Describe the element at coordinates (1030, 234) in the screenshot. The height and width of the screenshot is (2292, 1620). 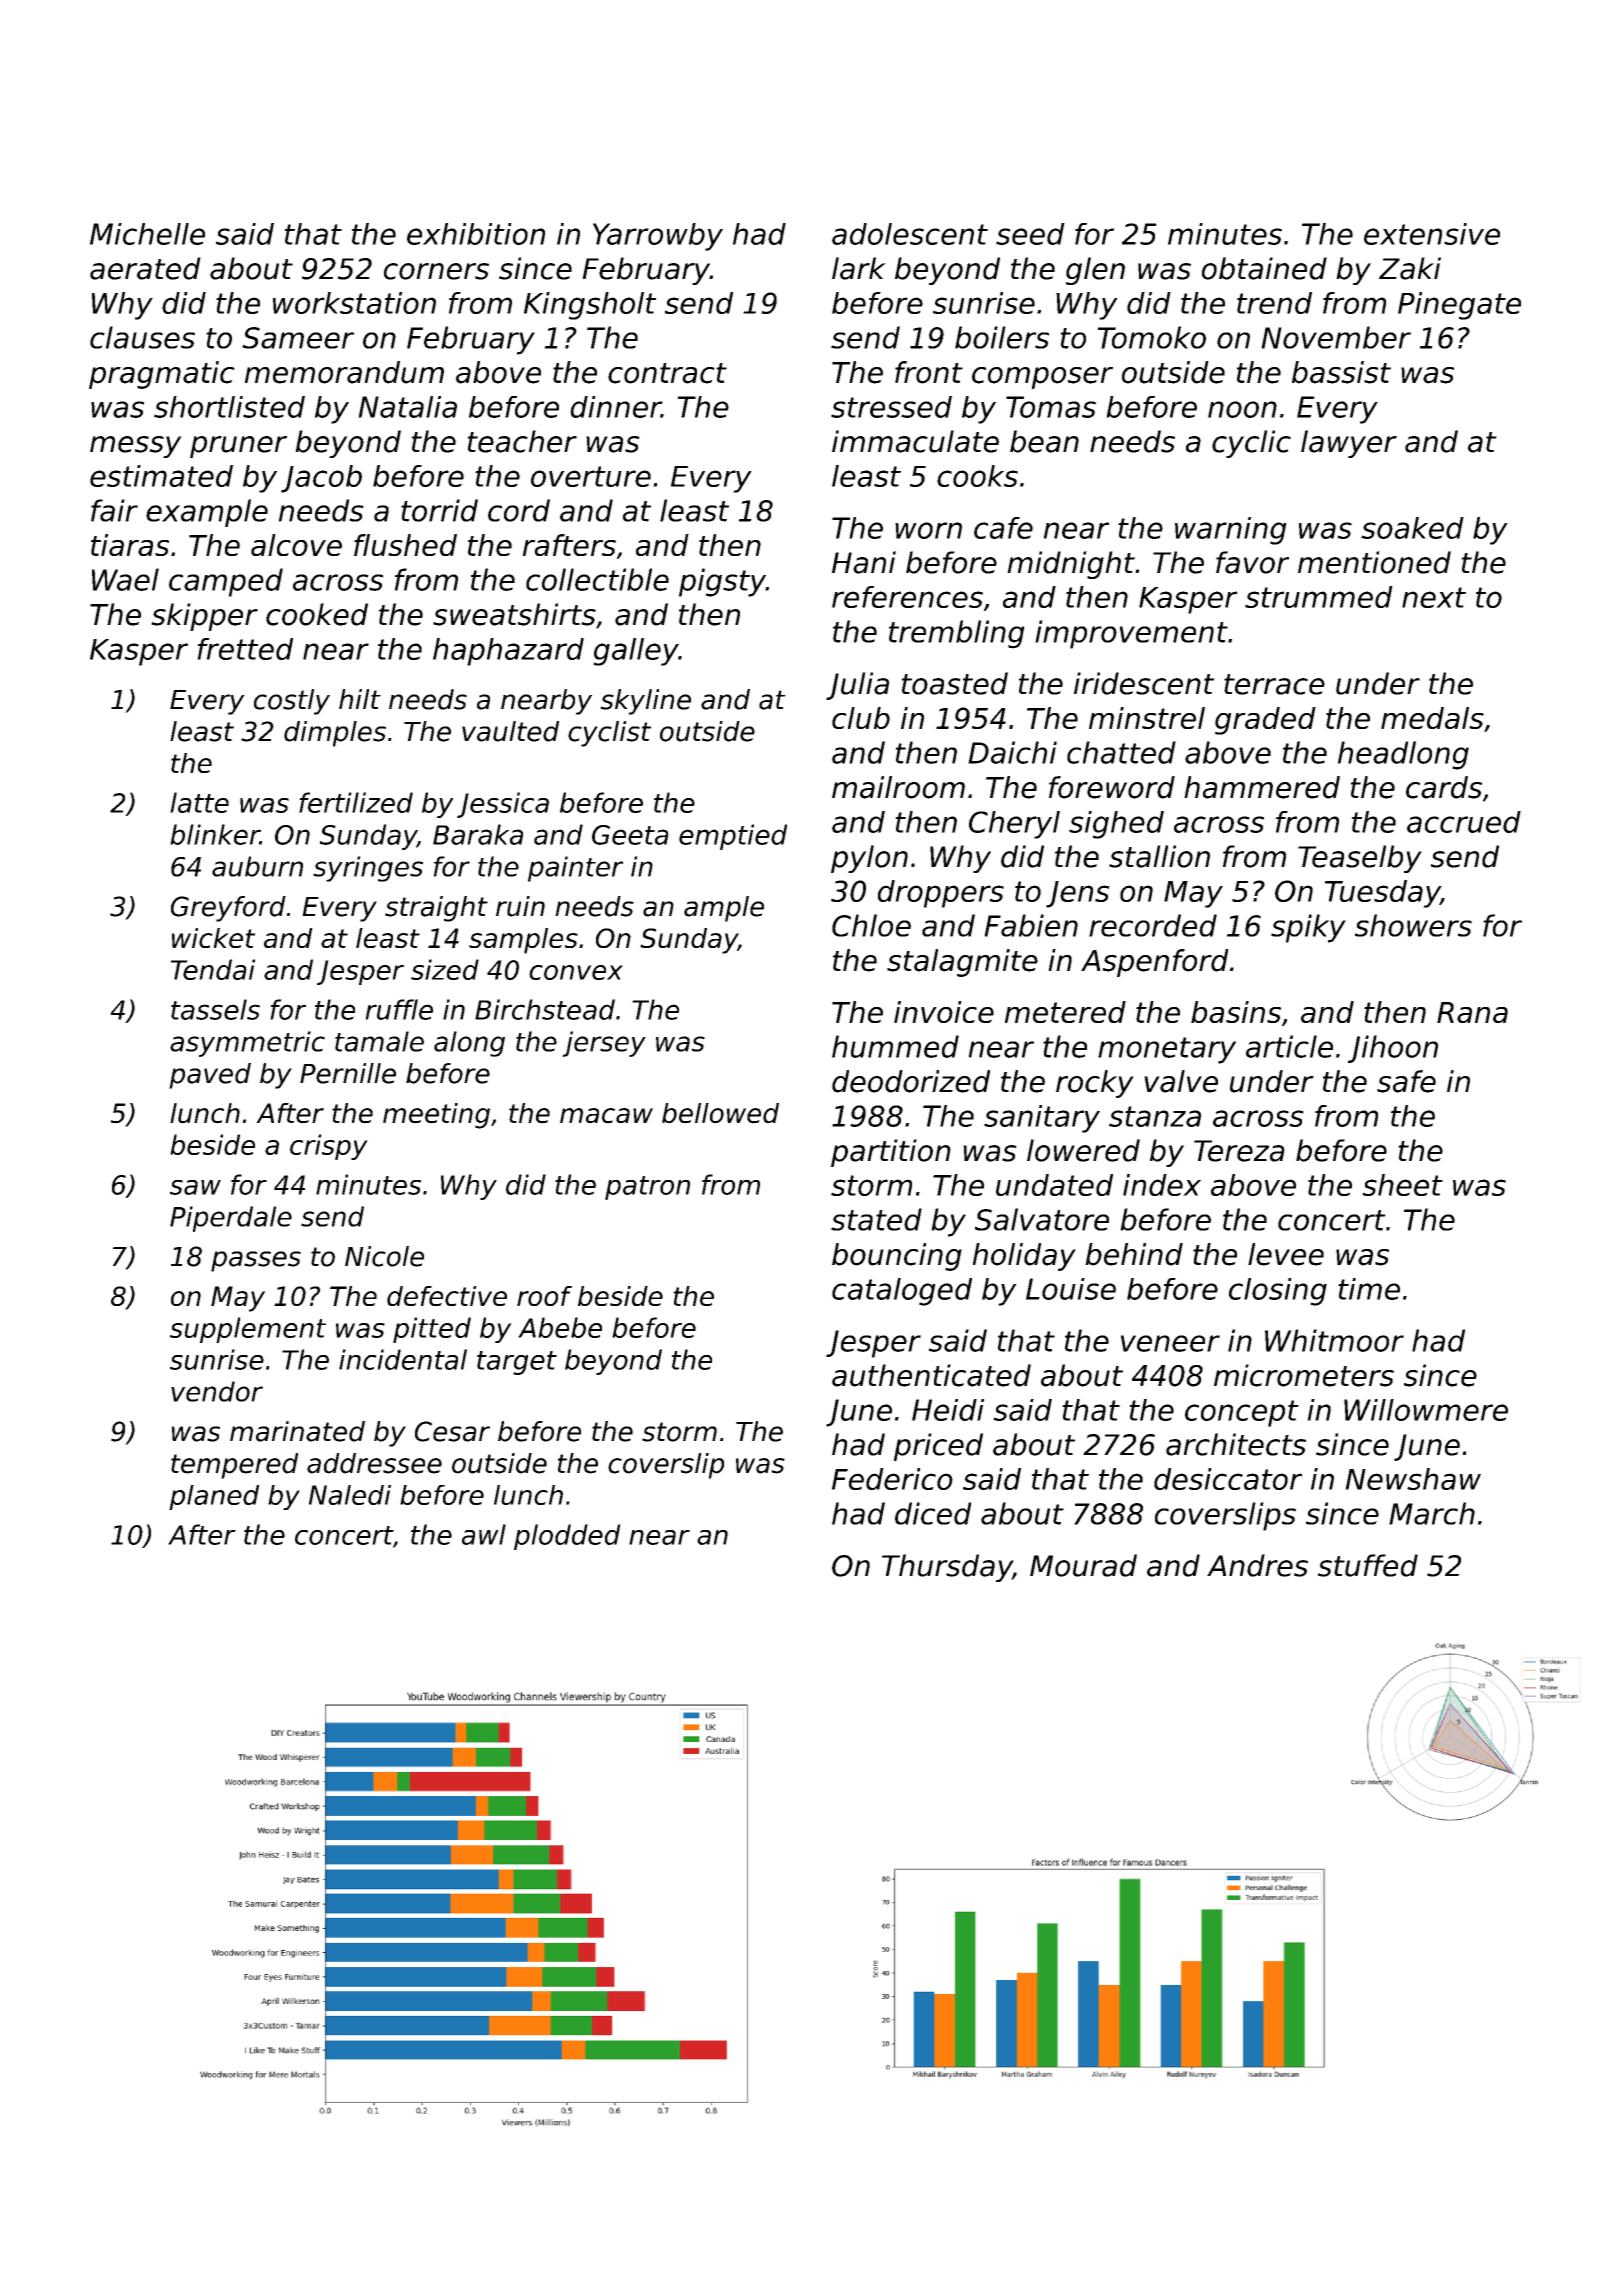
I see `seed` at that location.
